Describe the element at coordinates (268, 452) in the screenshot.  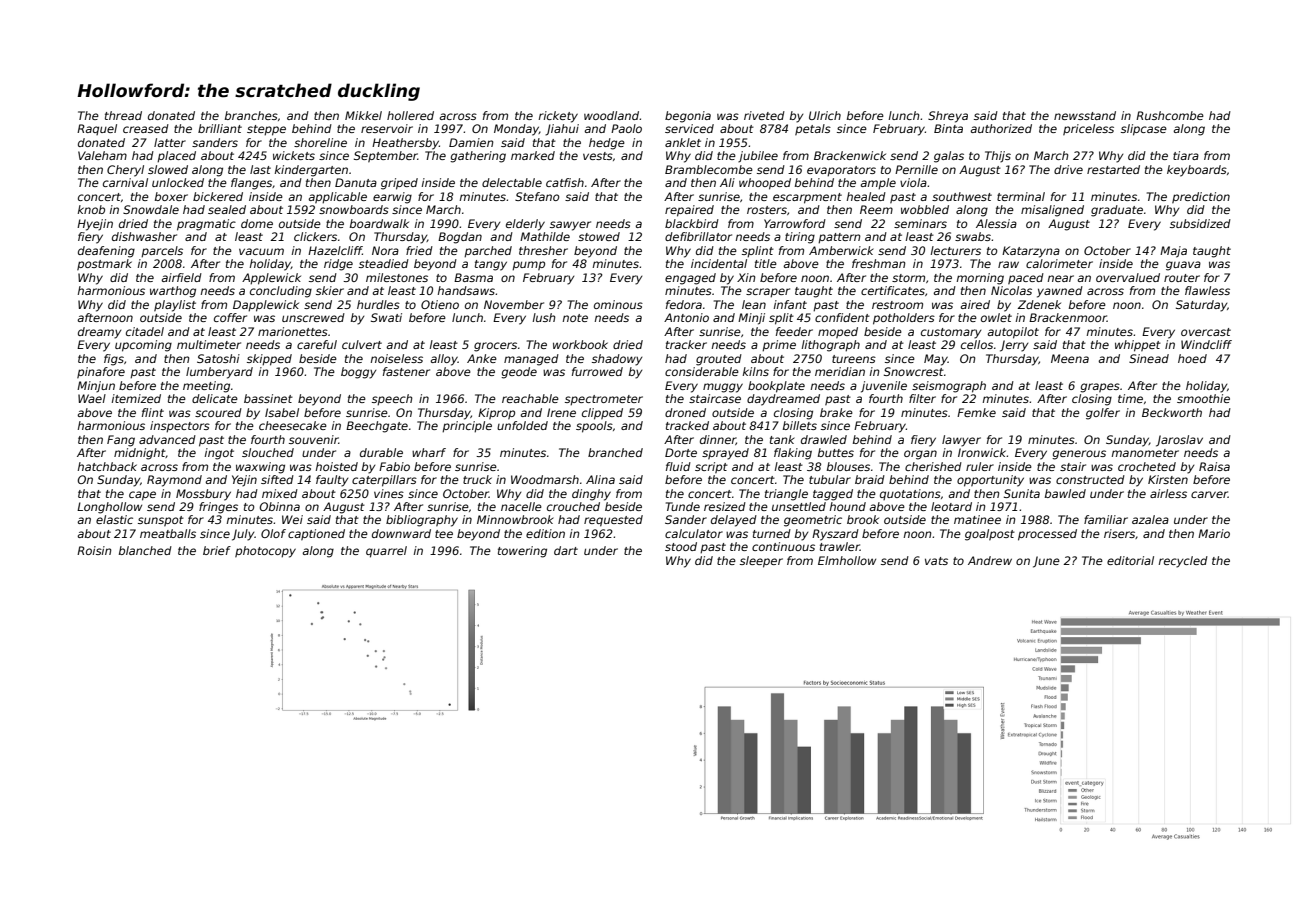
I see `slouched` at that location.
